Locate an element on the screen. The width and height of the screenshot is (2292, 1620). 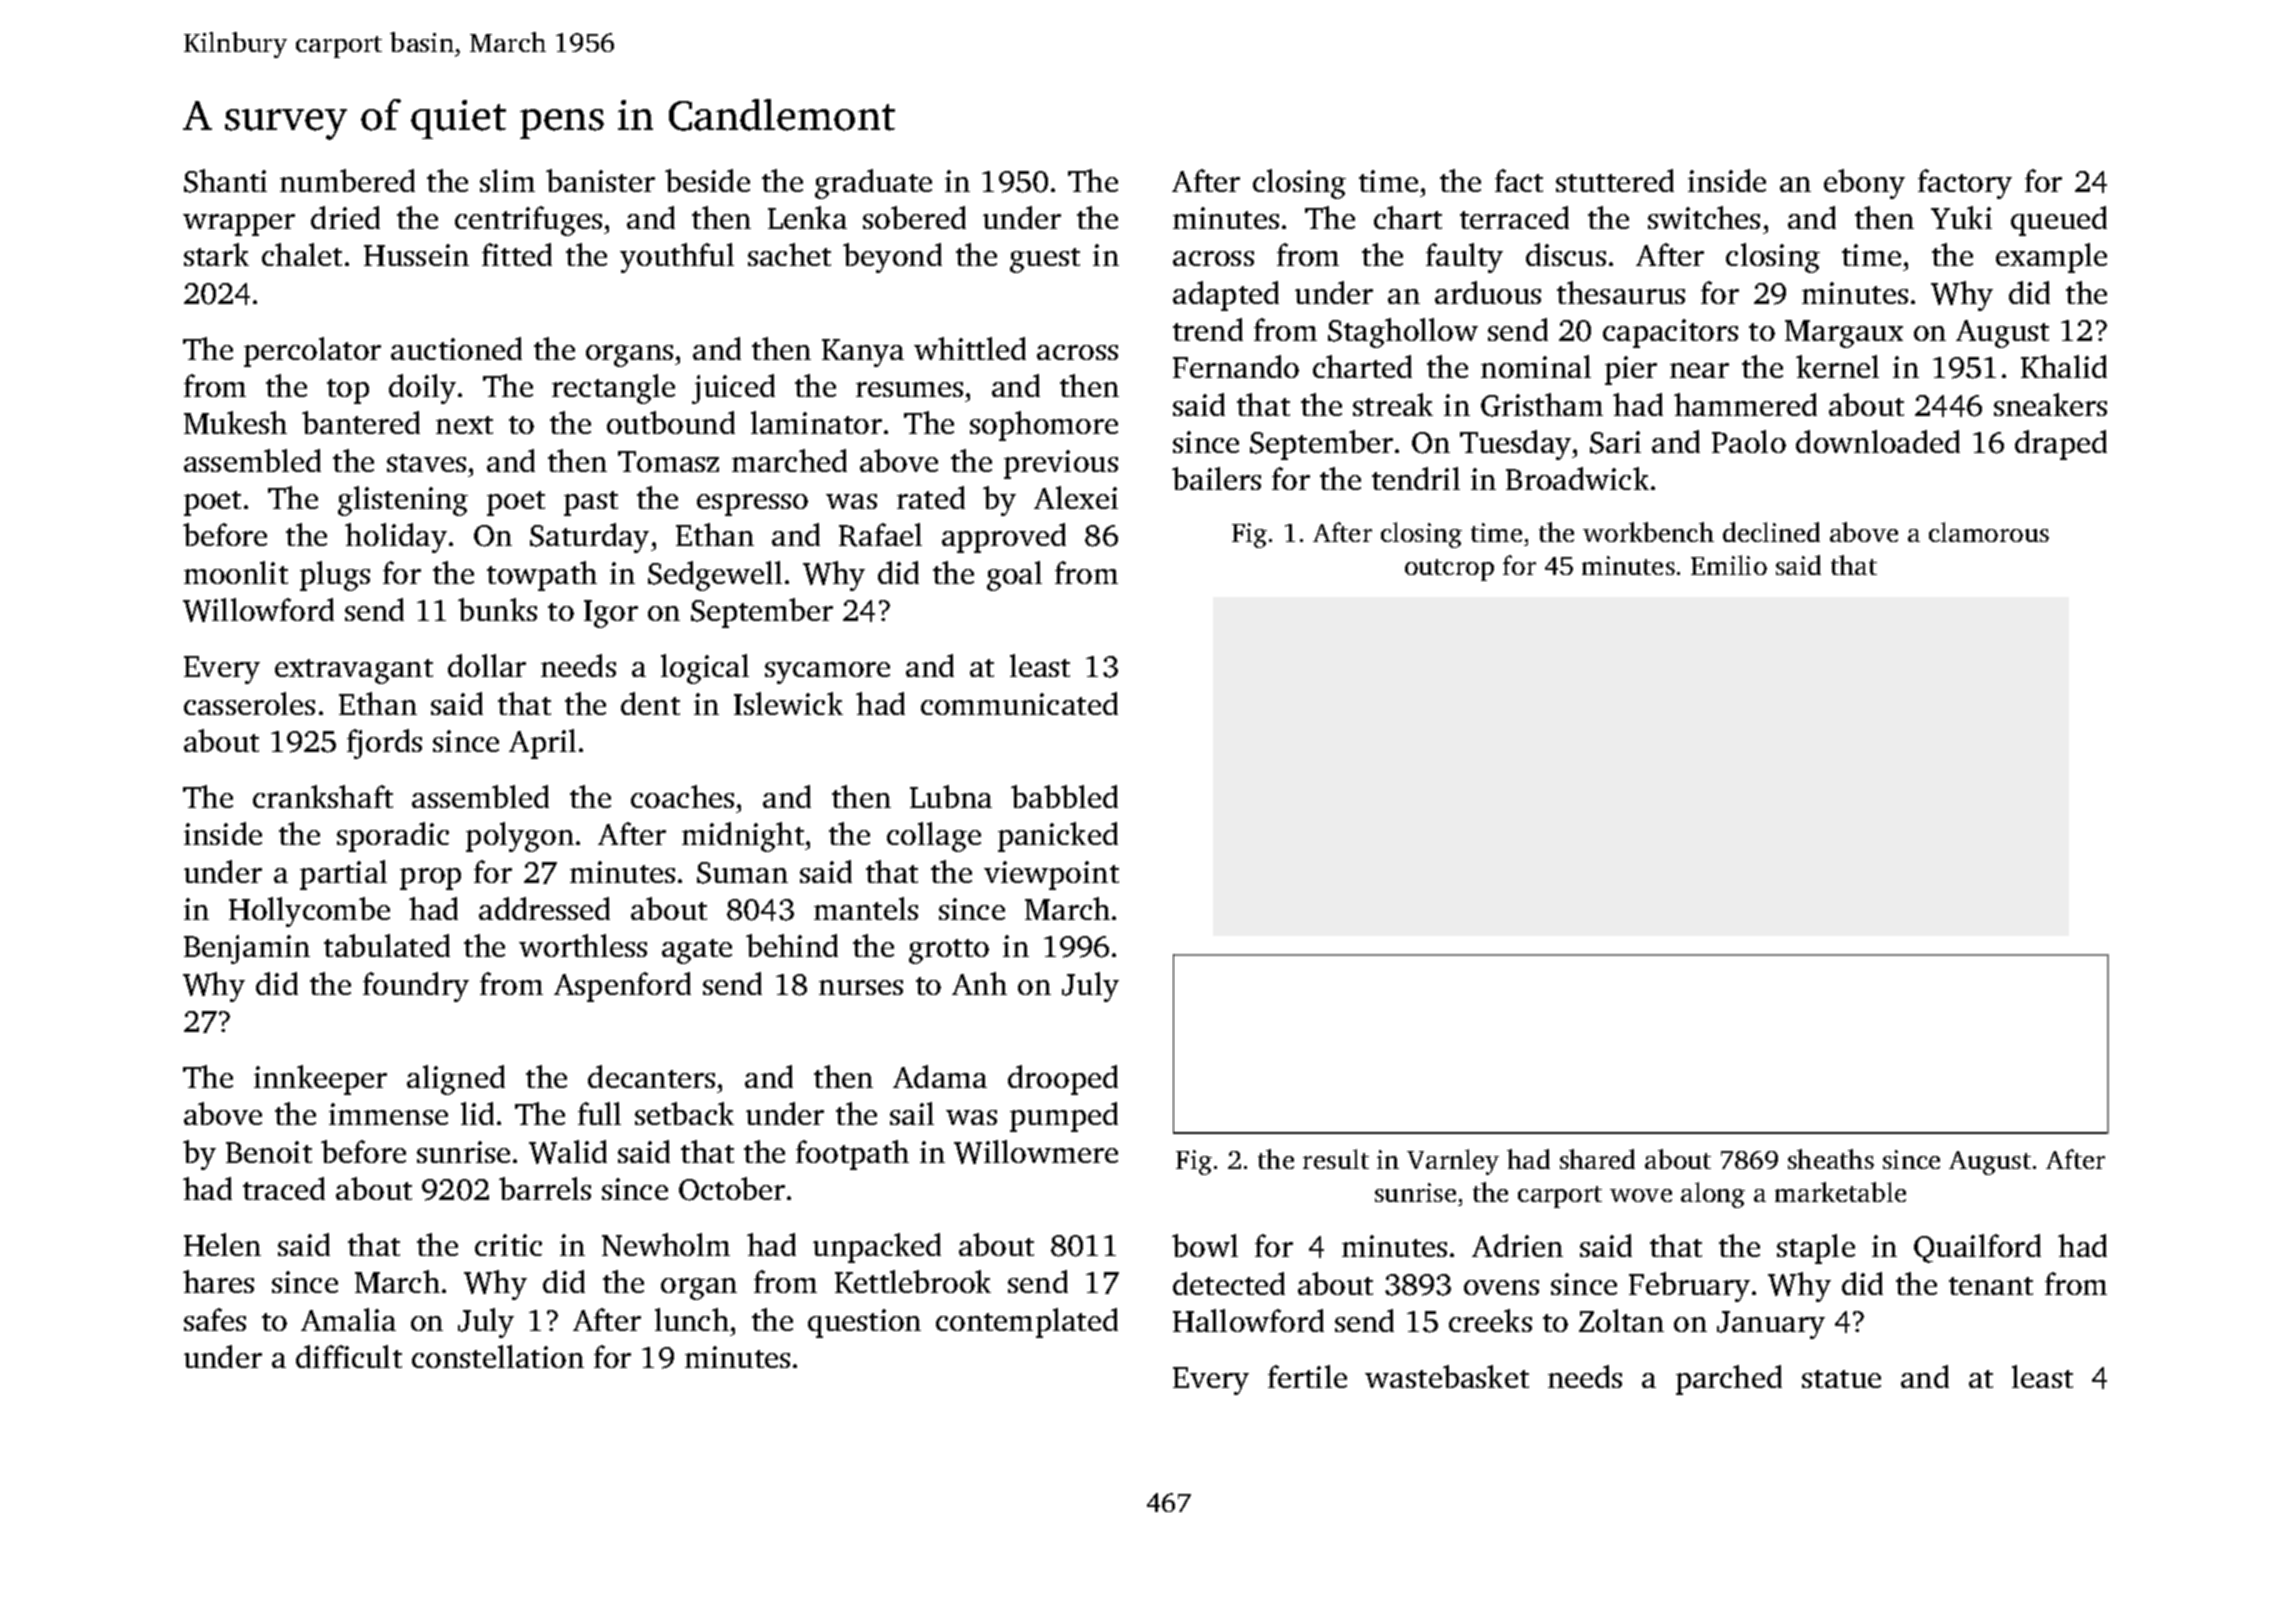
pier is located at coordinates (1631, 370).
